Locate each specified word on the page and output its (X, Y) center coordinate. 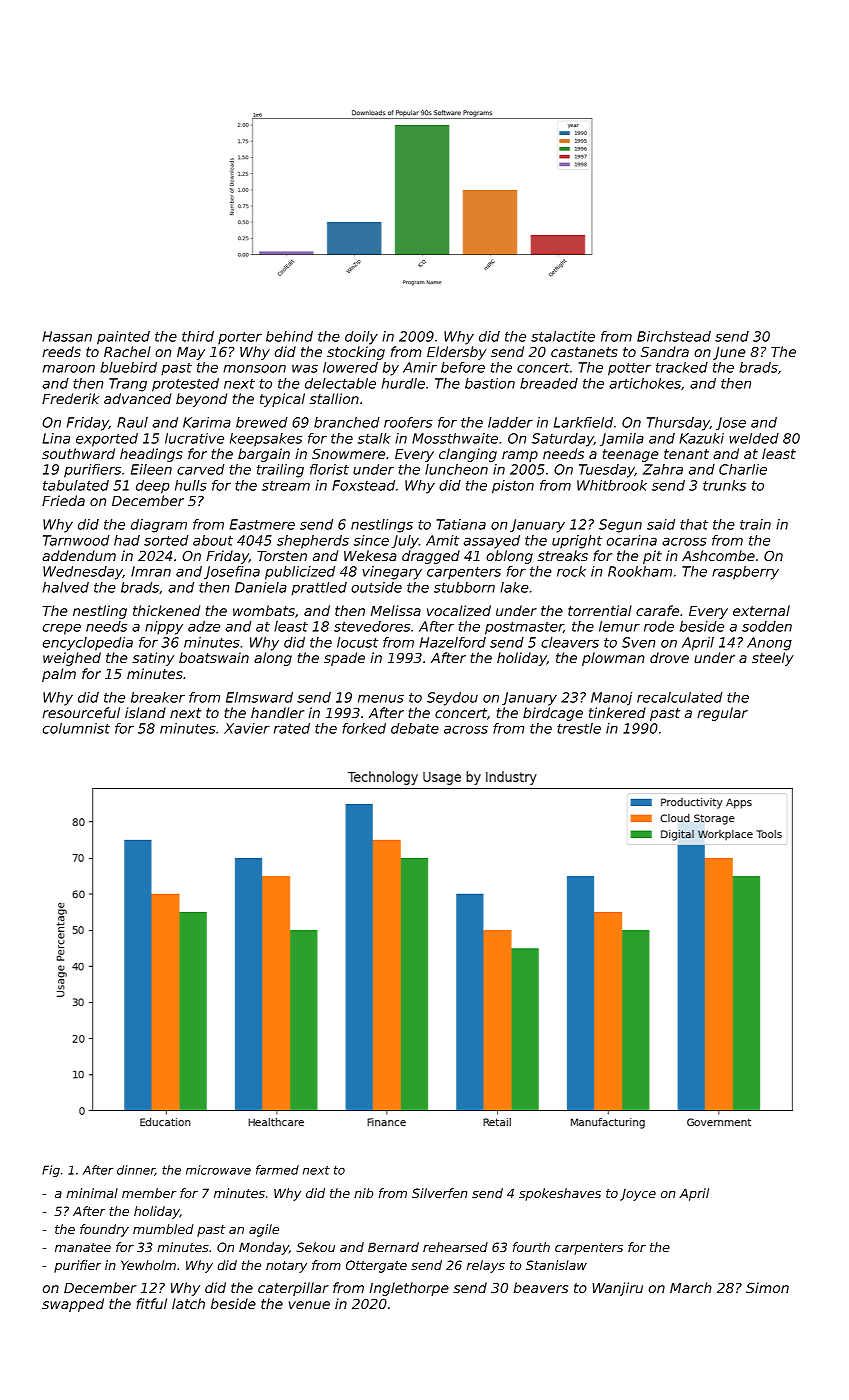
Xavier (247, 728)
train (755, 524)
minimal (92, 1193)
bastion (490, 383)
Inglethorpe (409, 1289)
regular (722, 714)
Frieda (63, 500)
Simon (767, 1287)
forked (364, 728)
